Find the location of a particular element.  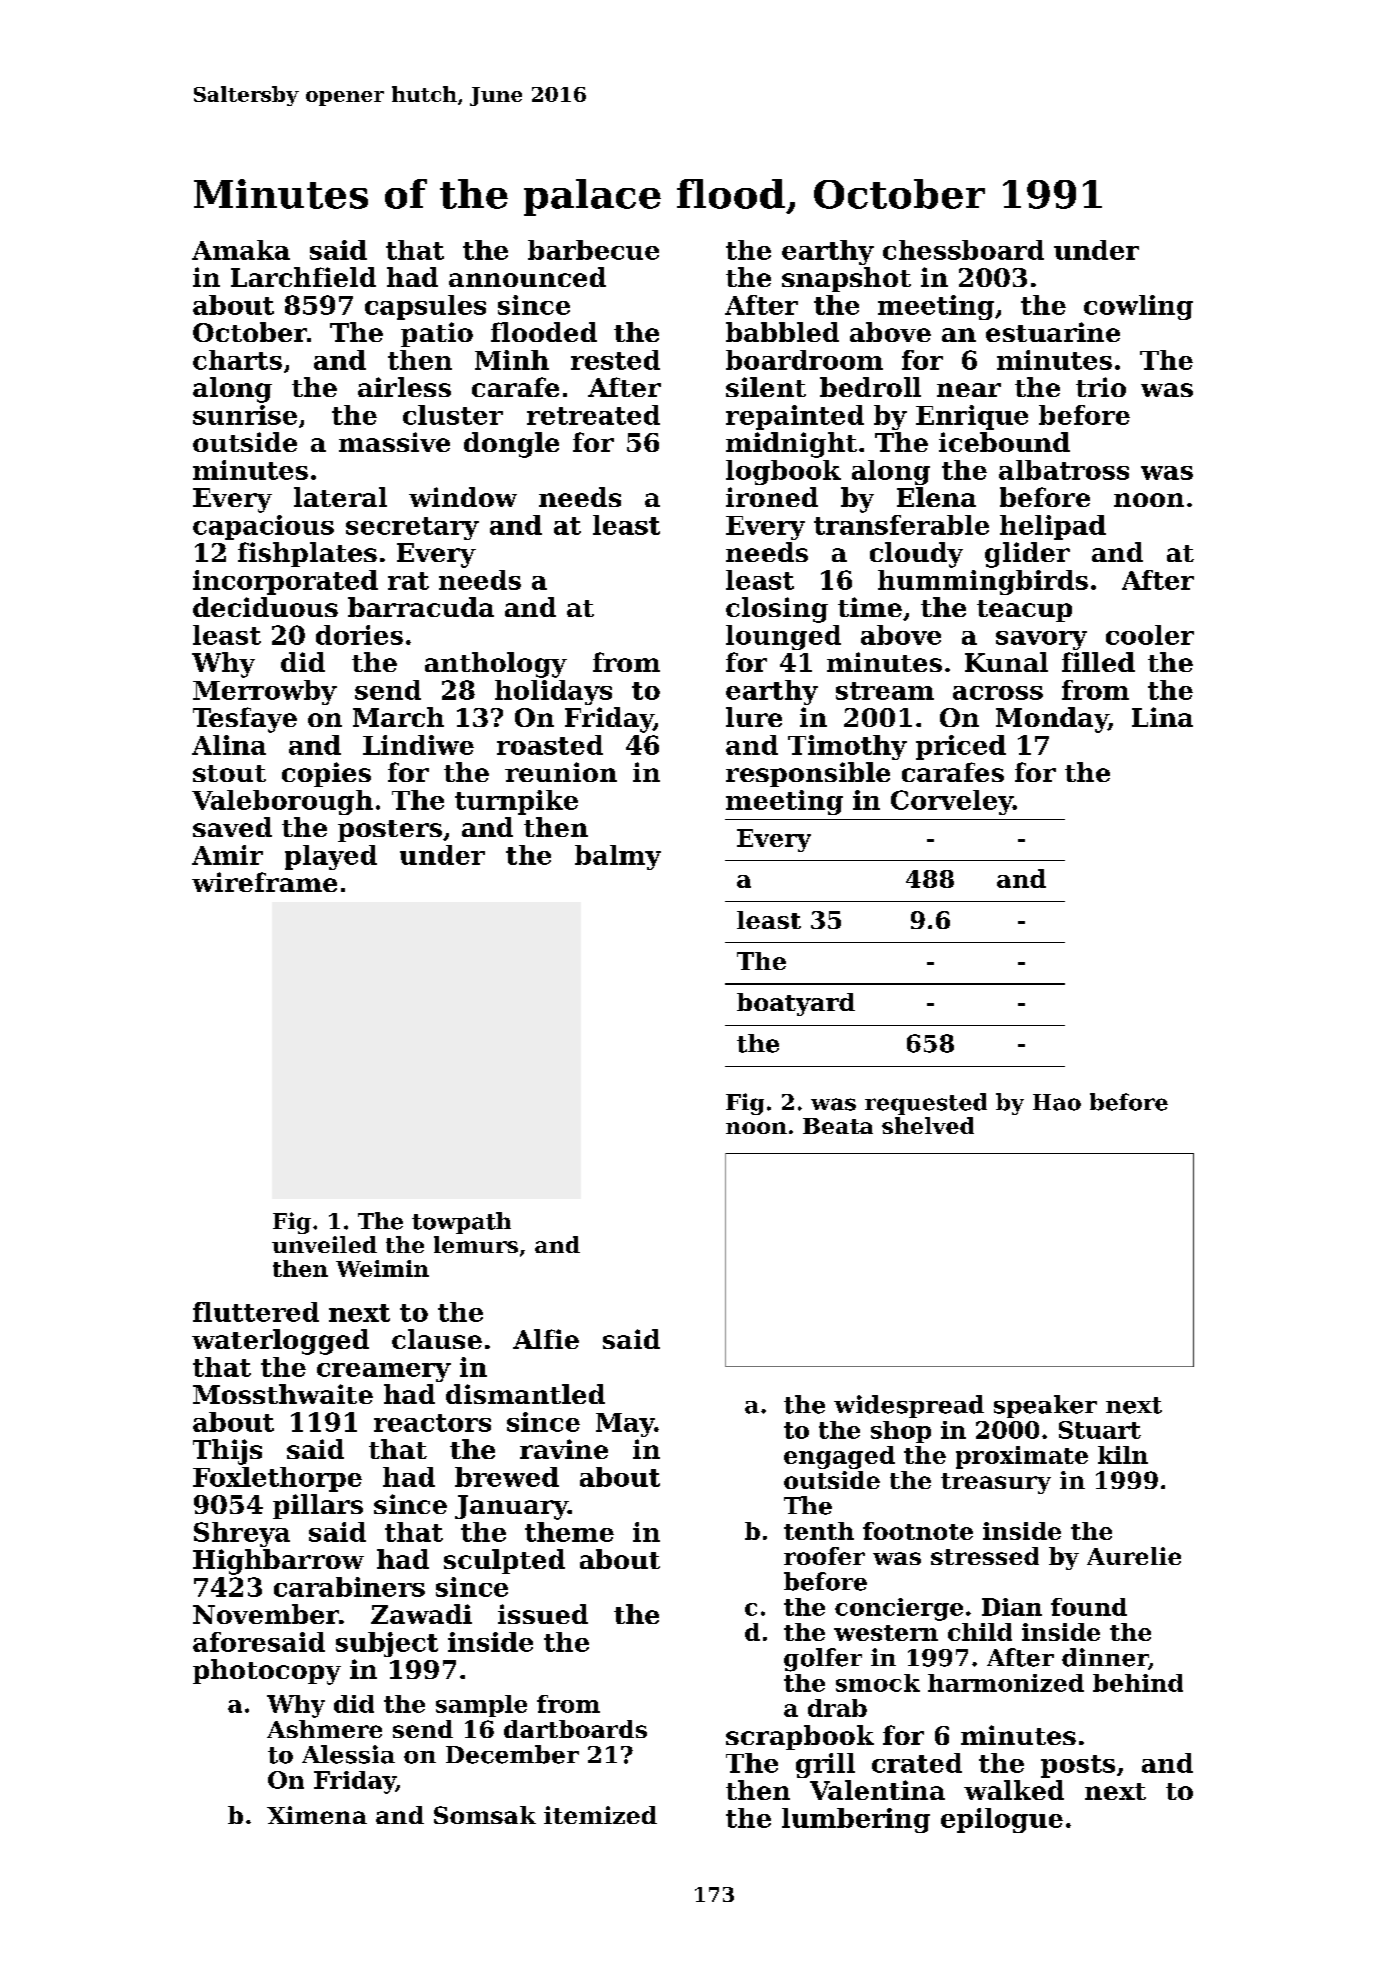

capacious is located at coordinates (263, 527).
